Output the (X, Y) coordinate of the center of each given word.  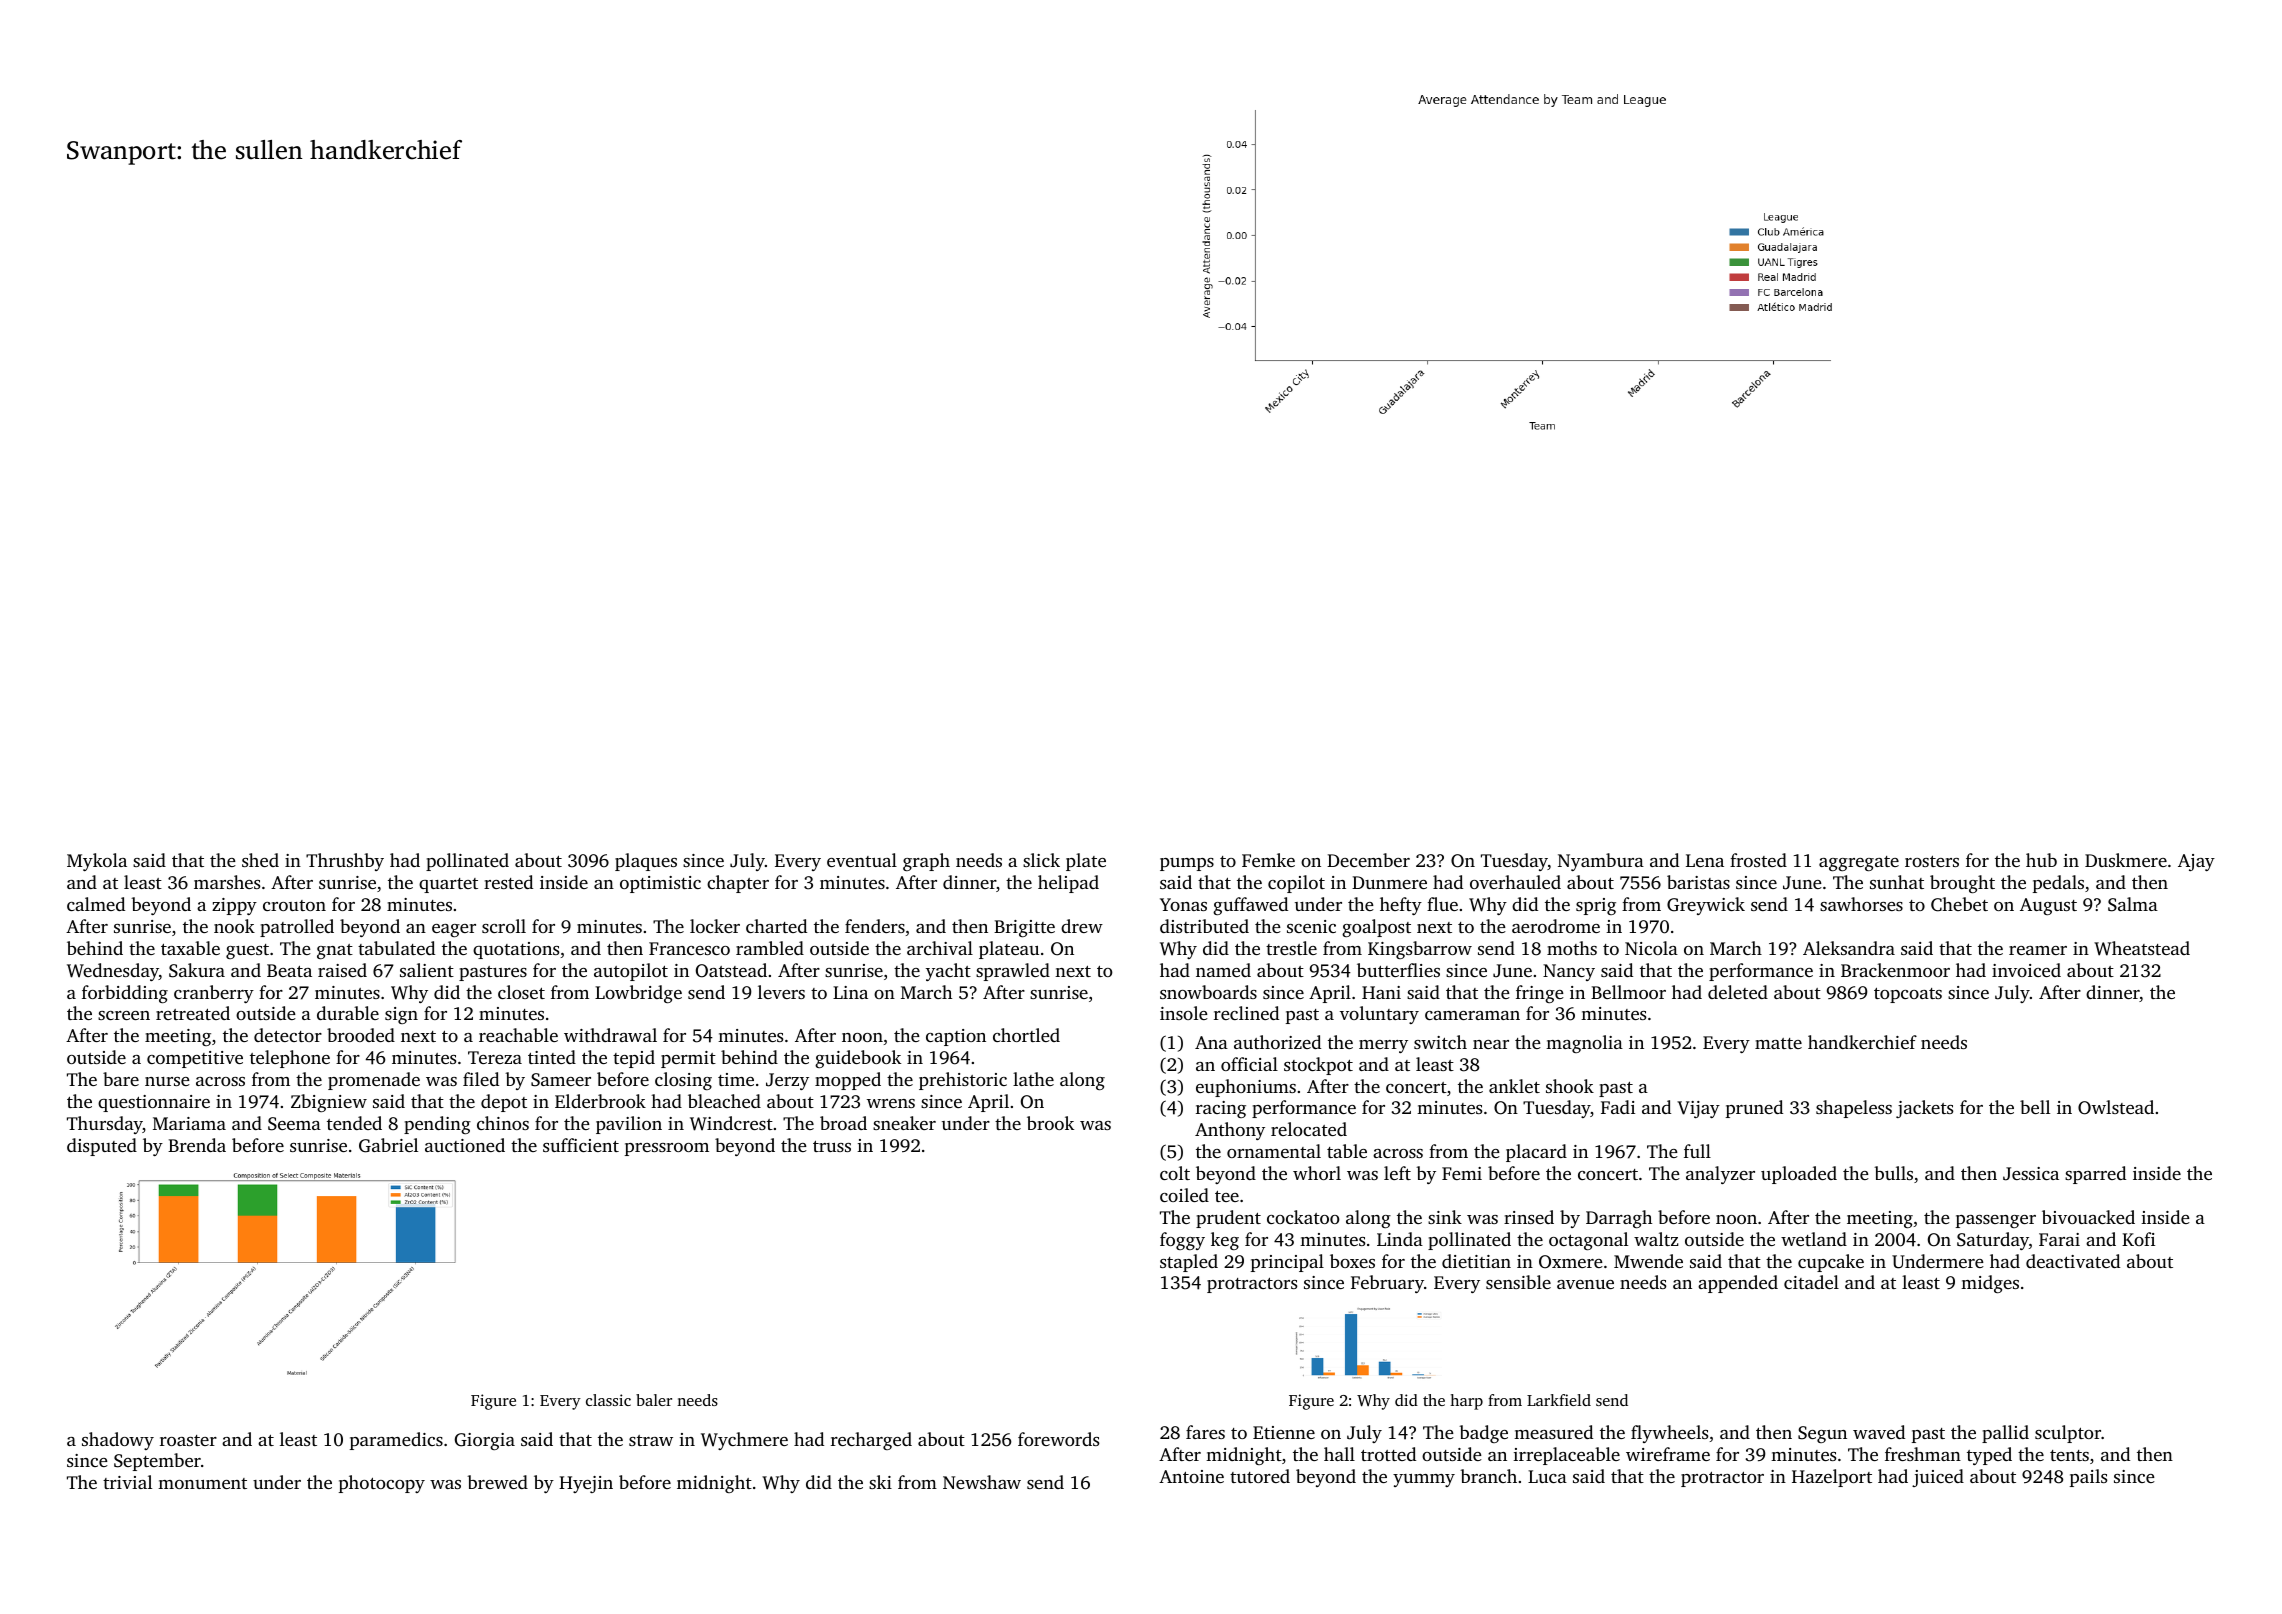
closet (521, 992)
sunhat (1897, 882)
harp (1466, 1402)
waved (1879, 1432)
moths (1572, 948)
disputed (102, 1147)
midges (1990, 1284)
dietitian (1476, 1261)
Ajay (2196, 862)
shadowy (118, 1441)
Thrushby (345, 862)
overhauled (1515, 882)
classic (608, 1400)
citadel (1811, 1282)
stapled (1189, 1263)
